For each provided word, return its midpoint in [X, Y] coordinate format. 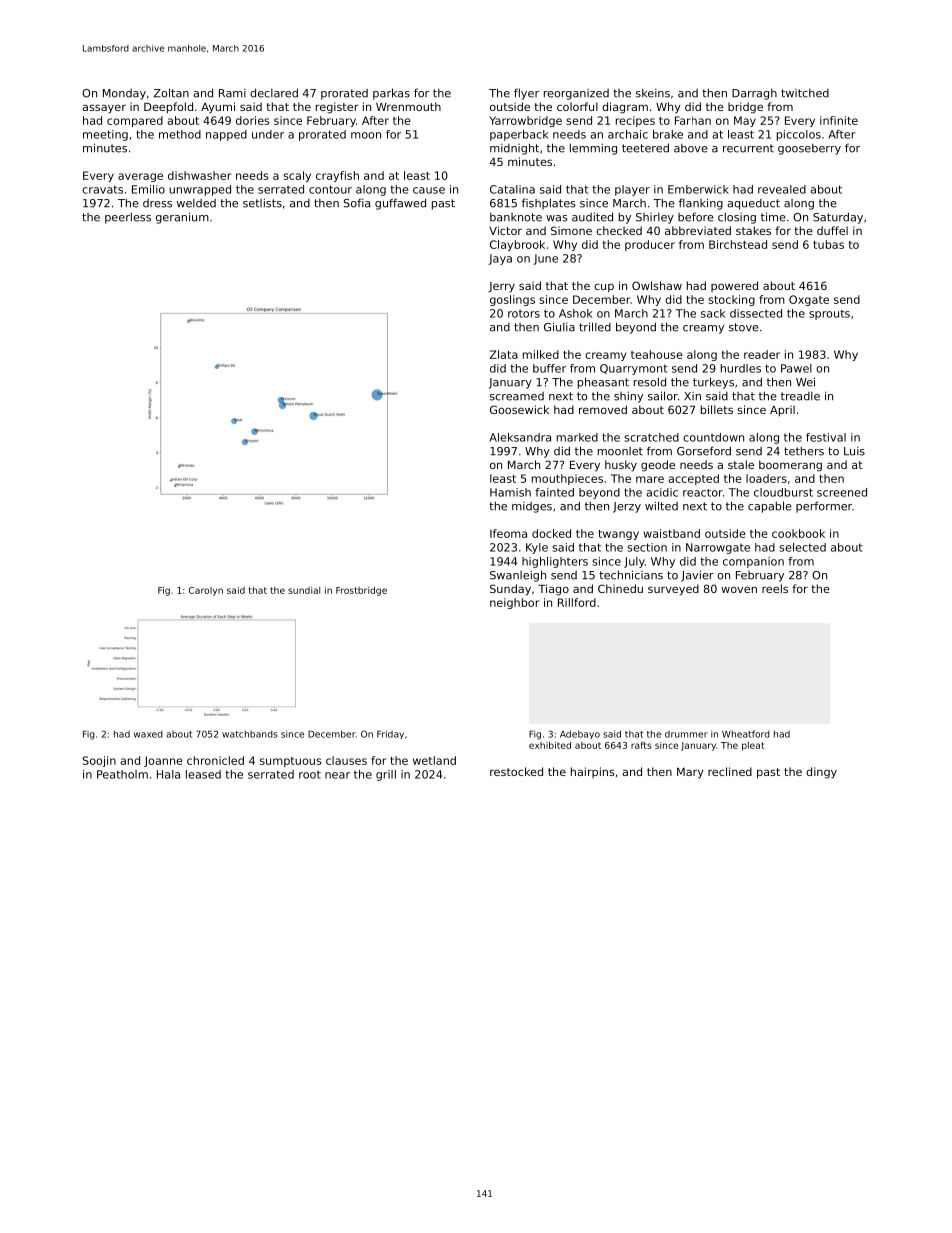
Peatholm [122, 774]
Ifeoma [508, 533]
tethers [804, 451]
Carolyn [206, 591]
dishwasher [199, 175]
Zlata [504, 354]
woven [739, 589]
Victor [505, 230]
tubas [828, 244]
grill [386, 775]
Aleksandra [520, 437]
